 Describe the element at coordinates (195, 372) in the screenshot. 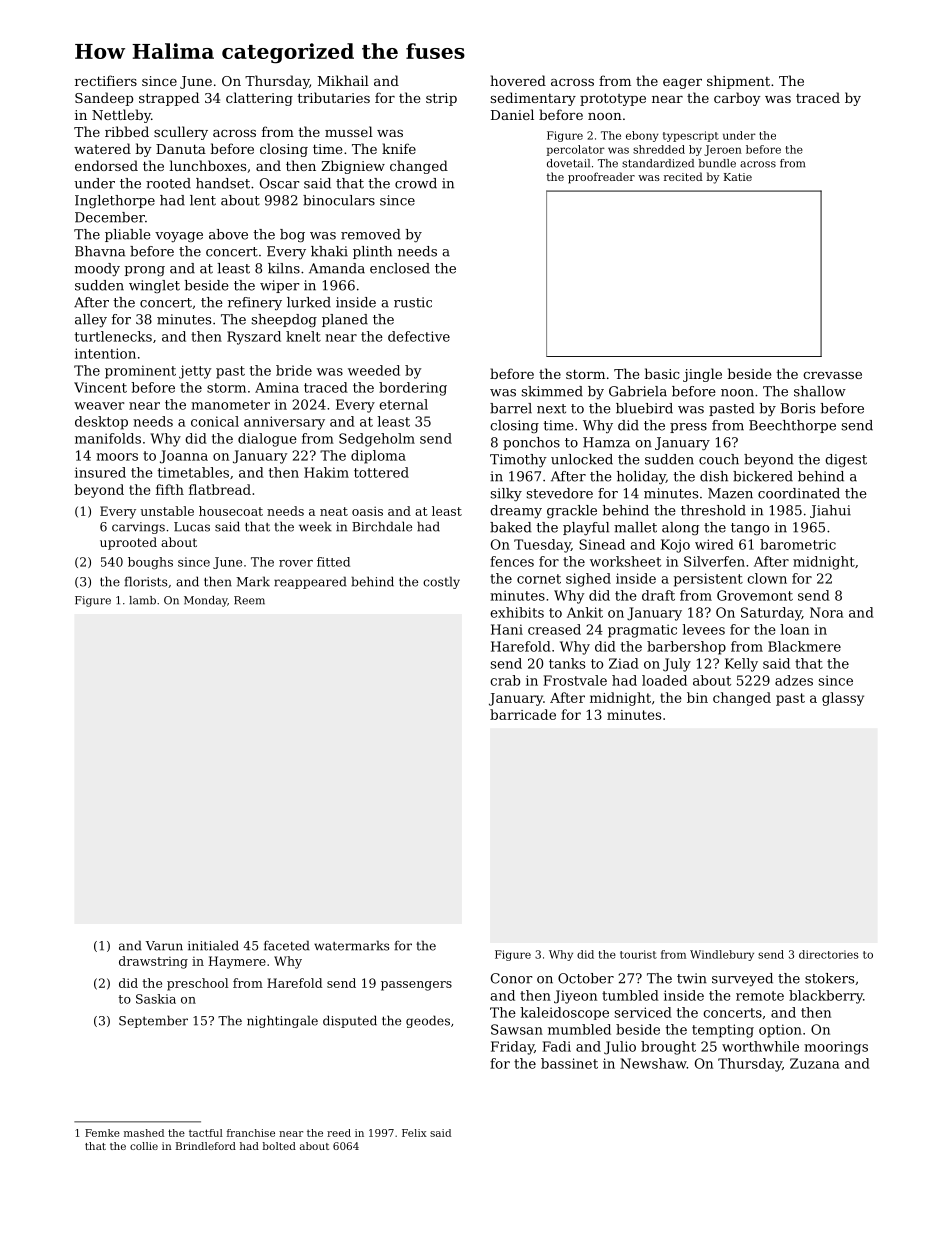

I see `jetty` at that location.
